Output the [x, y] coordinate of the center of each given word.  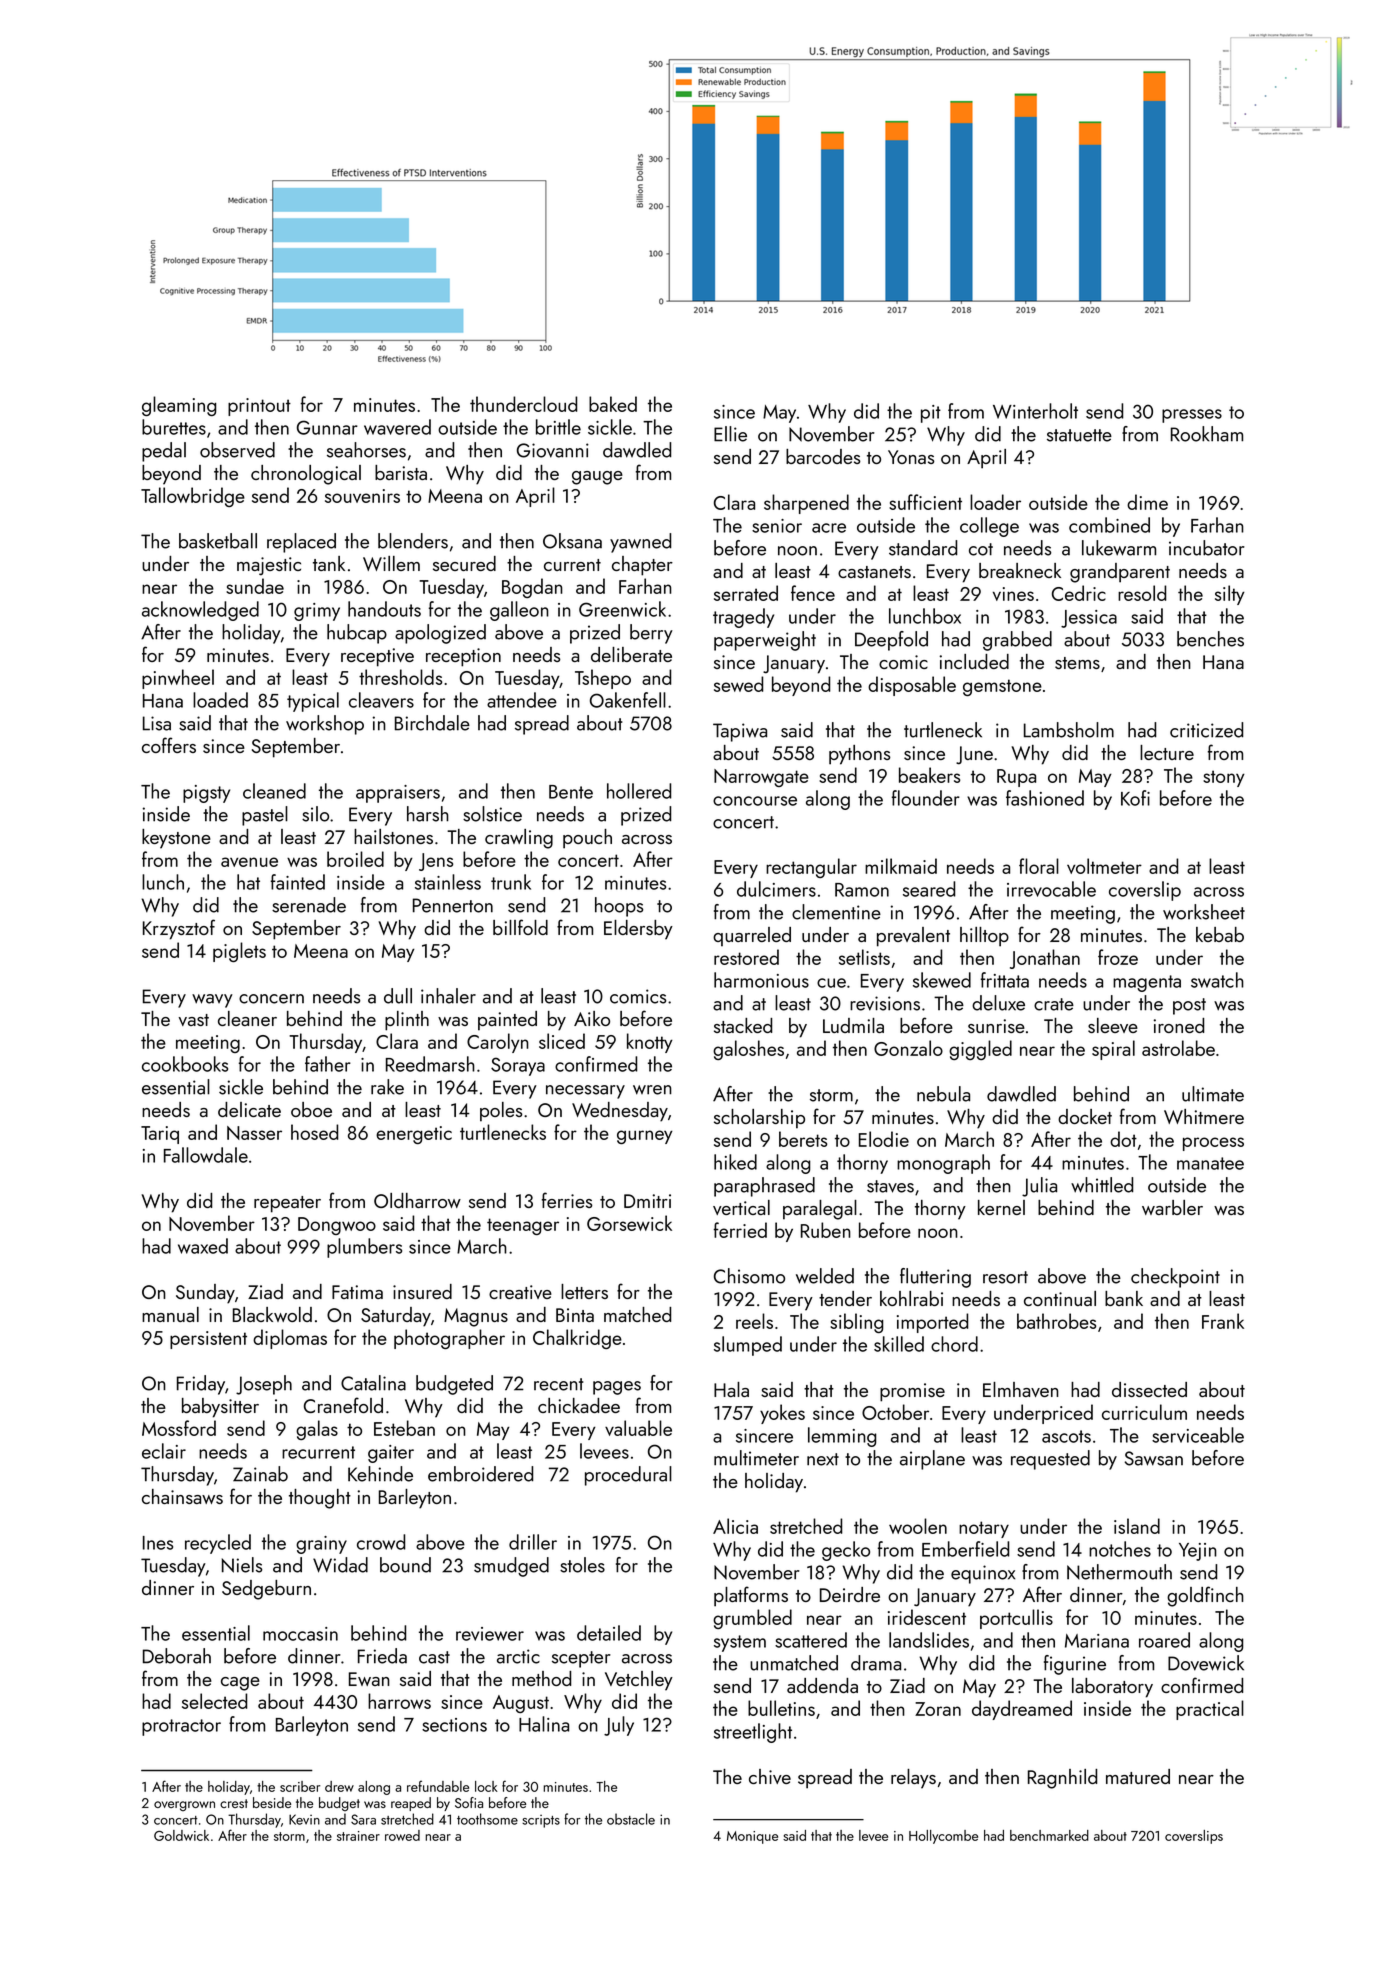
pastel [265, 816]
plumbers [364, 1248]
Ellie [730, 434]
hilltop [984, 937]
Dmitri [647, 1201]
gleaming [179, 406]
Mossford [179, 1428]
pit [931, 414]
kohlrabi [911, 1298]
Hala [731, 1389]
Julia [1039, 1187]
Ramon [862, 890]
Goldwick [181, 1835]
